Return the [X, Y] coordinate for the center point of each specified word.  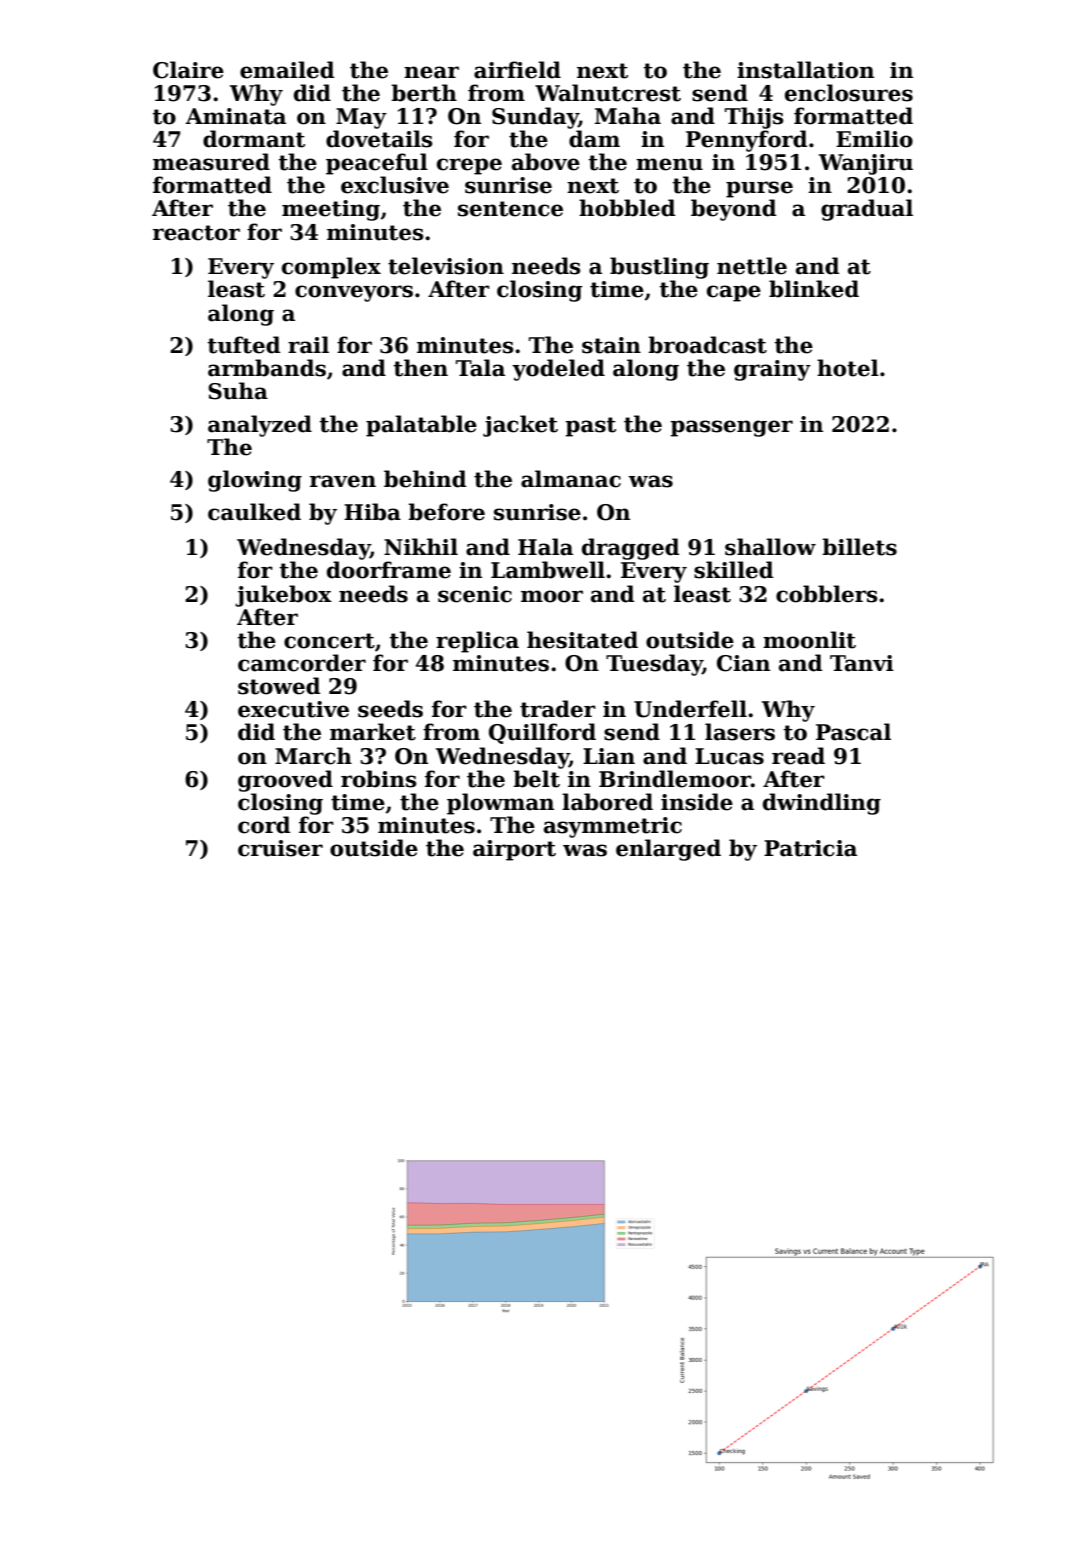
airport [514, 850]
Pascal [853, 732]
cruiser [280, 848]
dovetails [379, 139]
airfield [517, 70]
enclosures [849, 93]
